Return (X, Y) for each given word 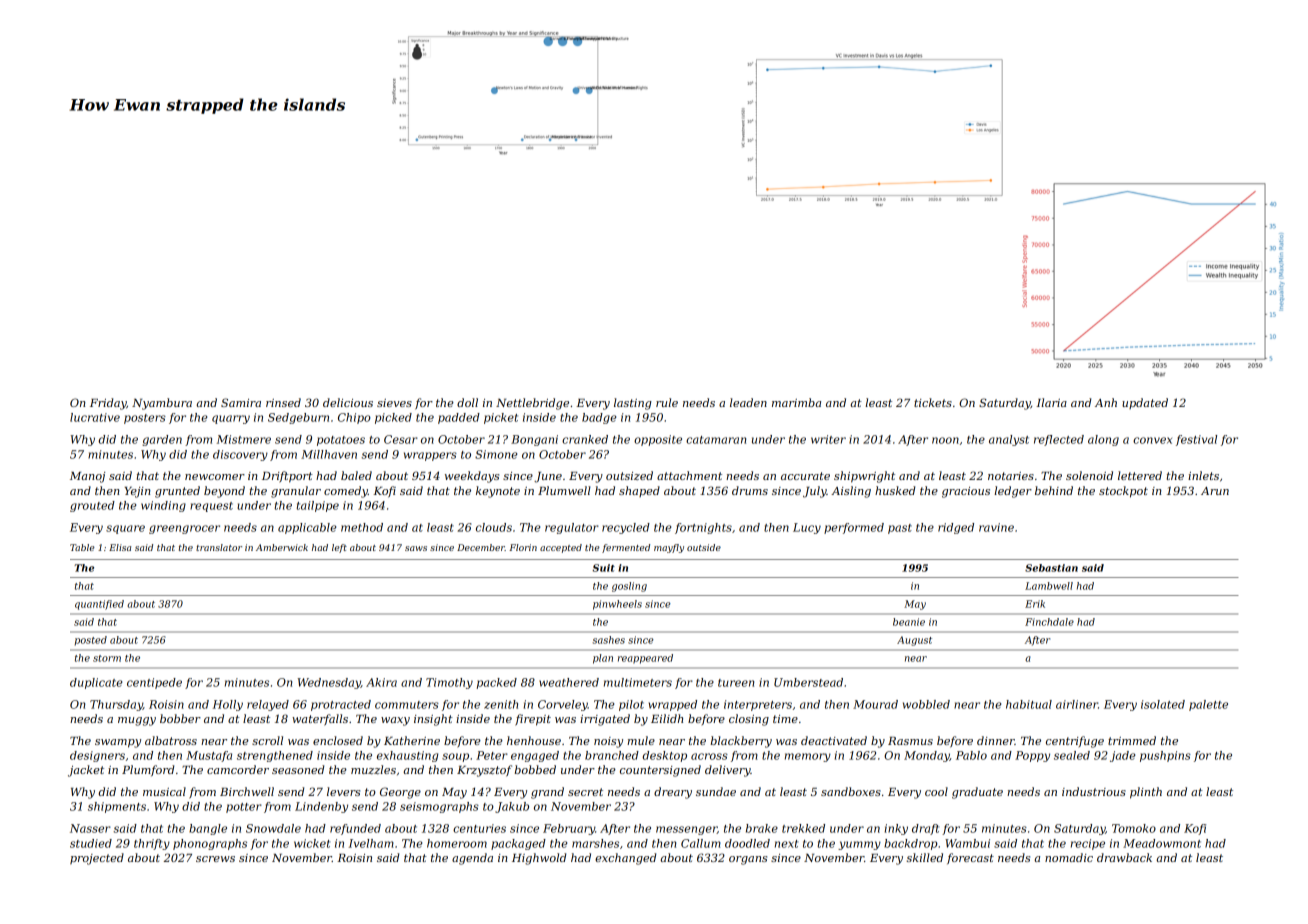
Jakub (512, 807)
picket (501, 418)
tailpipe (317, 506)
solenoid (1089, 475)
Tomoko (1134, 828)
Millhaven (329, 454)
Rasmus (910, 741)
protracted (341, 705)
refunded (355, 829)
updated (1145, 403)
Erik (1035, 604)
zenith (501, 704)
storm (107, 658)
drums (750, 490)
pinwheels (617, 605)
